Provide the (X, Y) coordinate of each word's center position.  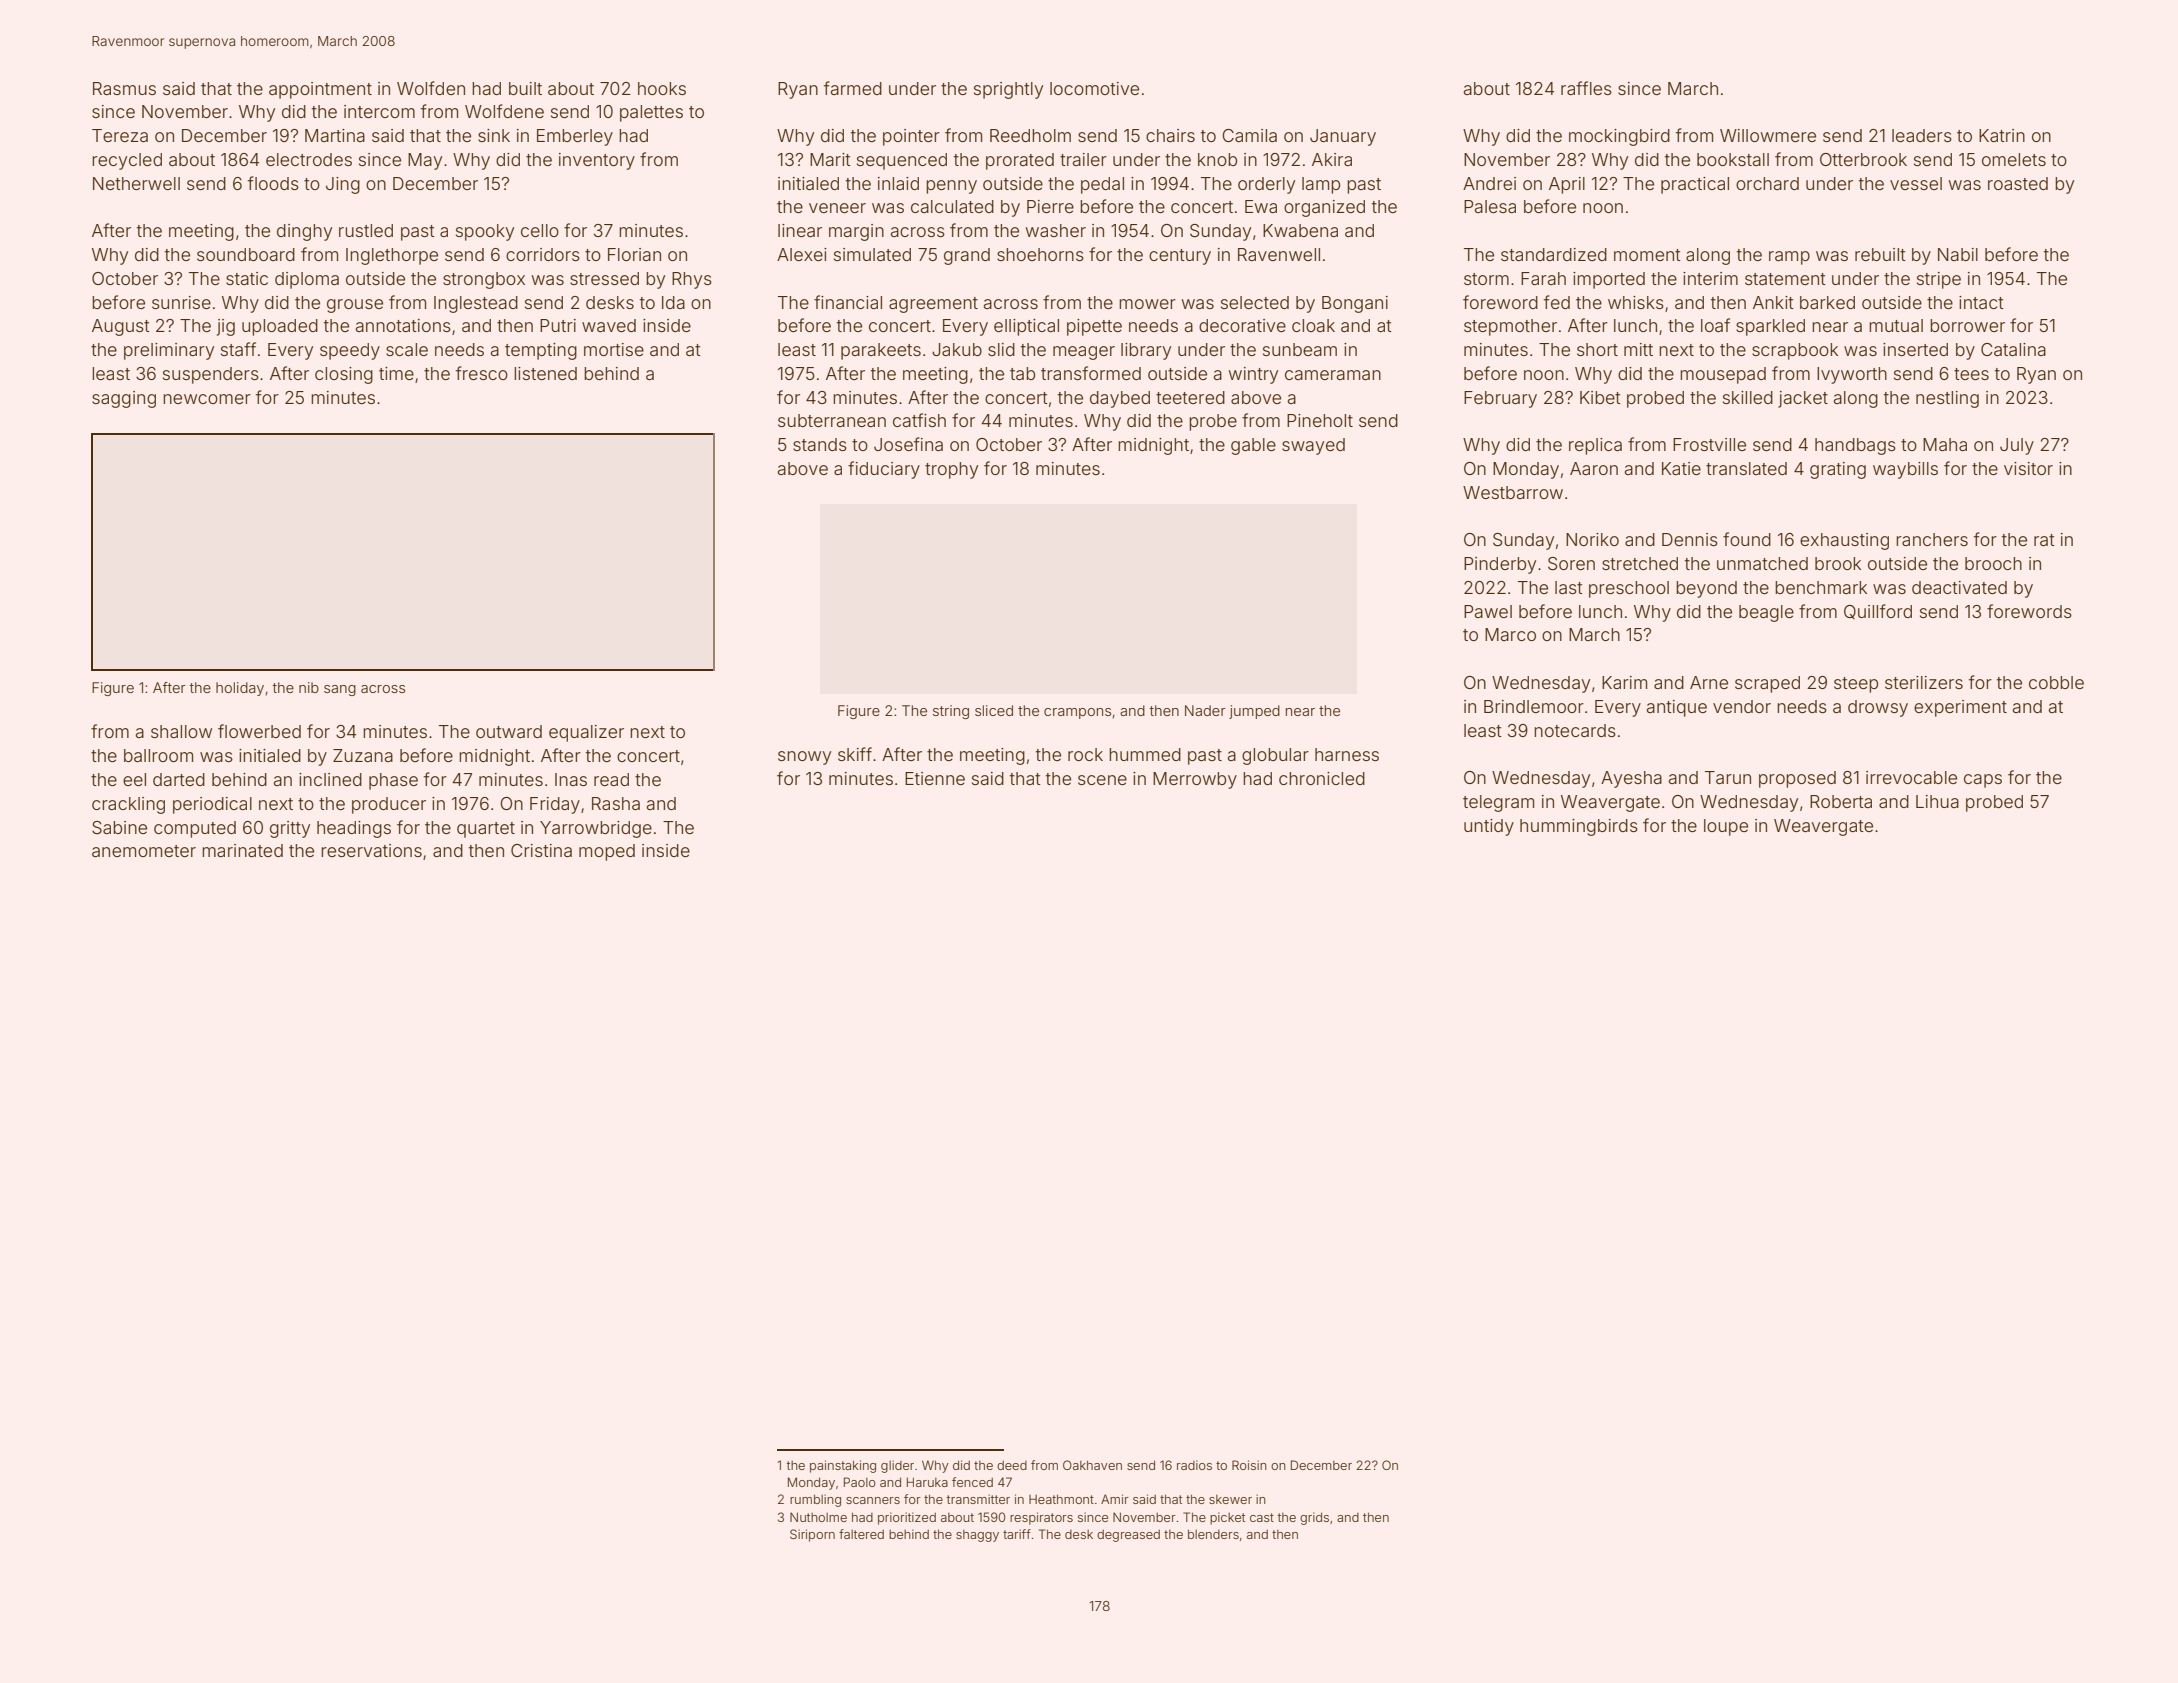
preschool (1629, 589)
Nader (1205, 710)
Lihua (1937, 801)
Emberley (575, 137)
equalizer (586, 733)
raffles (1586, 88)
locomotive (1094, 88)
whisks (1636, 302)
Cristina (541, 850)
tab (1022, 373)
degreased (1128, 1536)
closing (344, 375)
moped (607, 852)
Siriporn (812, 1535)
